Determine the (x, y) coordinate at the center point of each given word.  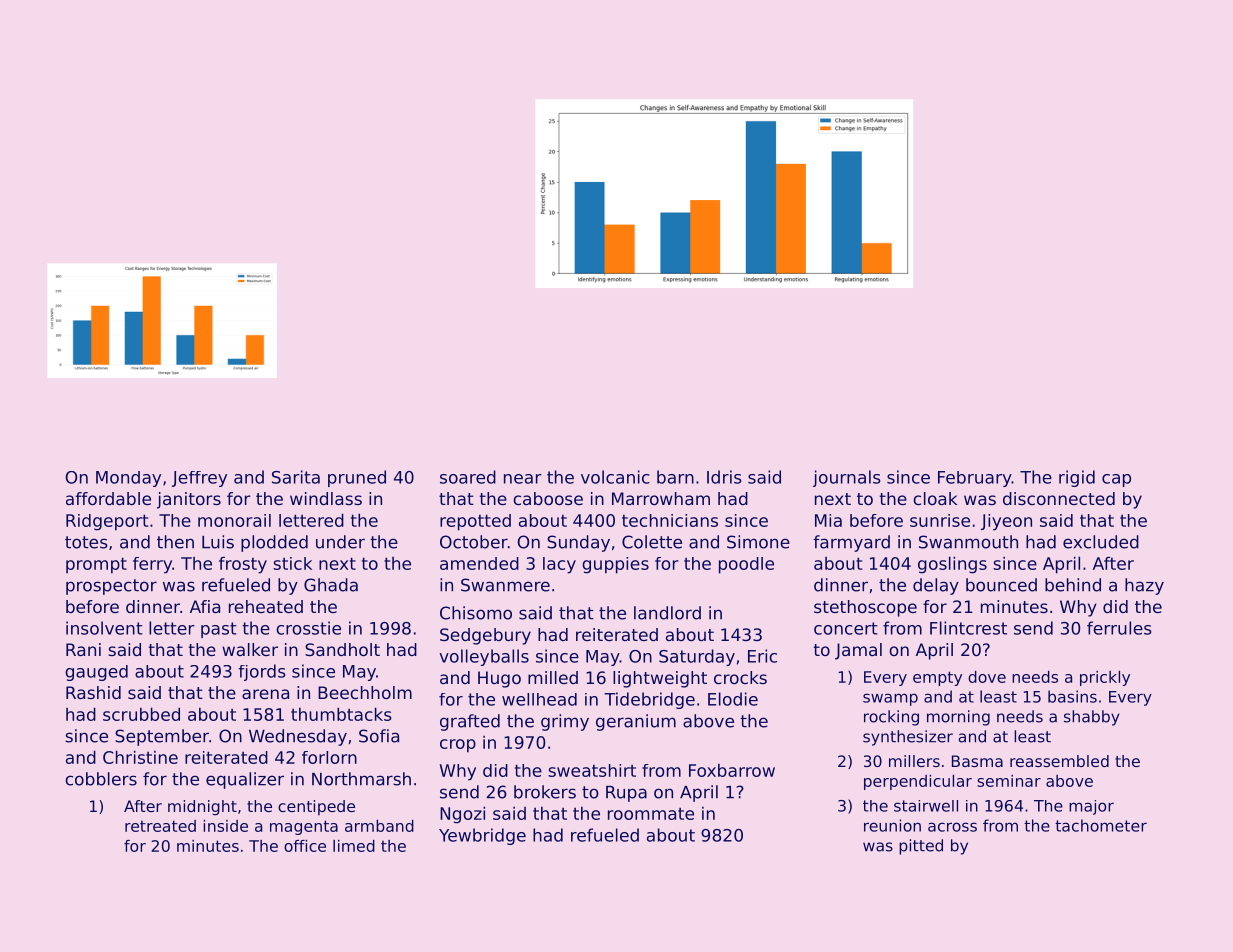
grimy (565, 722)
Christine (140, 757)
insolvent (104, 628)
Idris (724, 477)
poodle (746, 565)
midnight (202, 808)
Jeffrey (199, 479)
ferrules (1119, 628)
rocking (891, 718)
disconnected (1059, 498)
